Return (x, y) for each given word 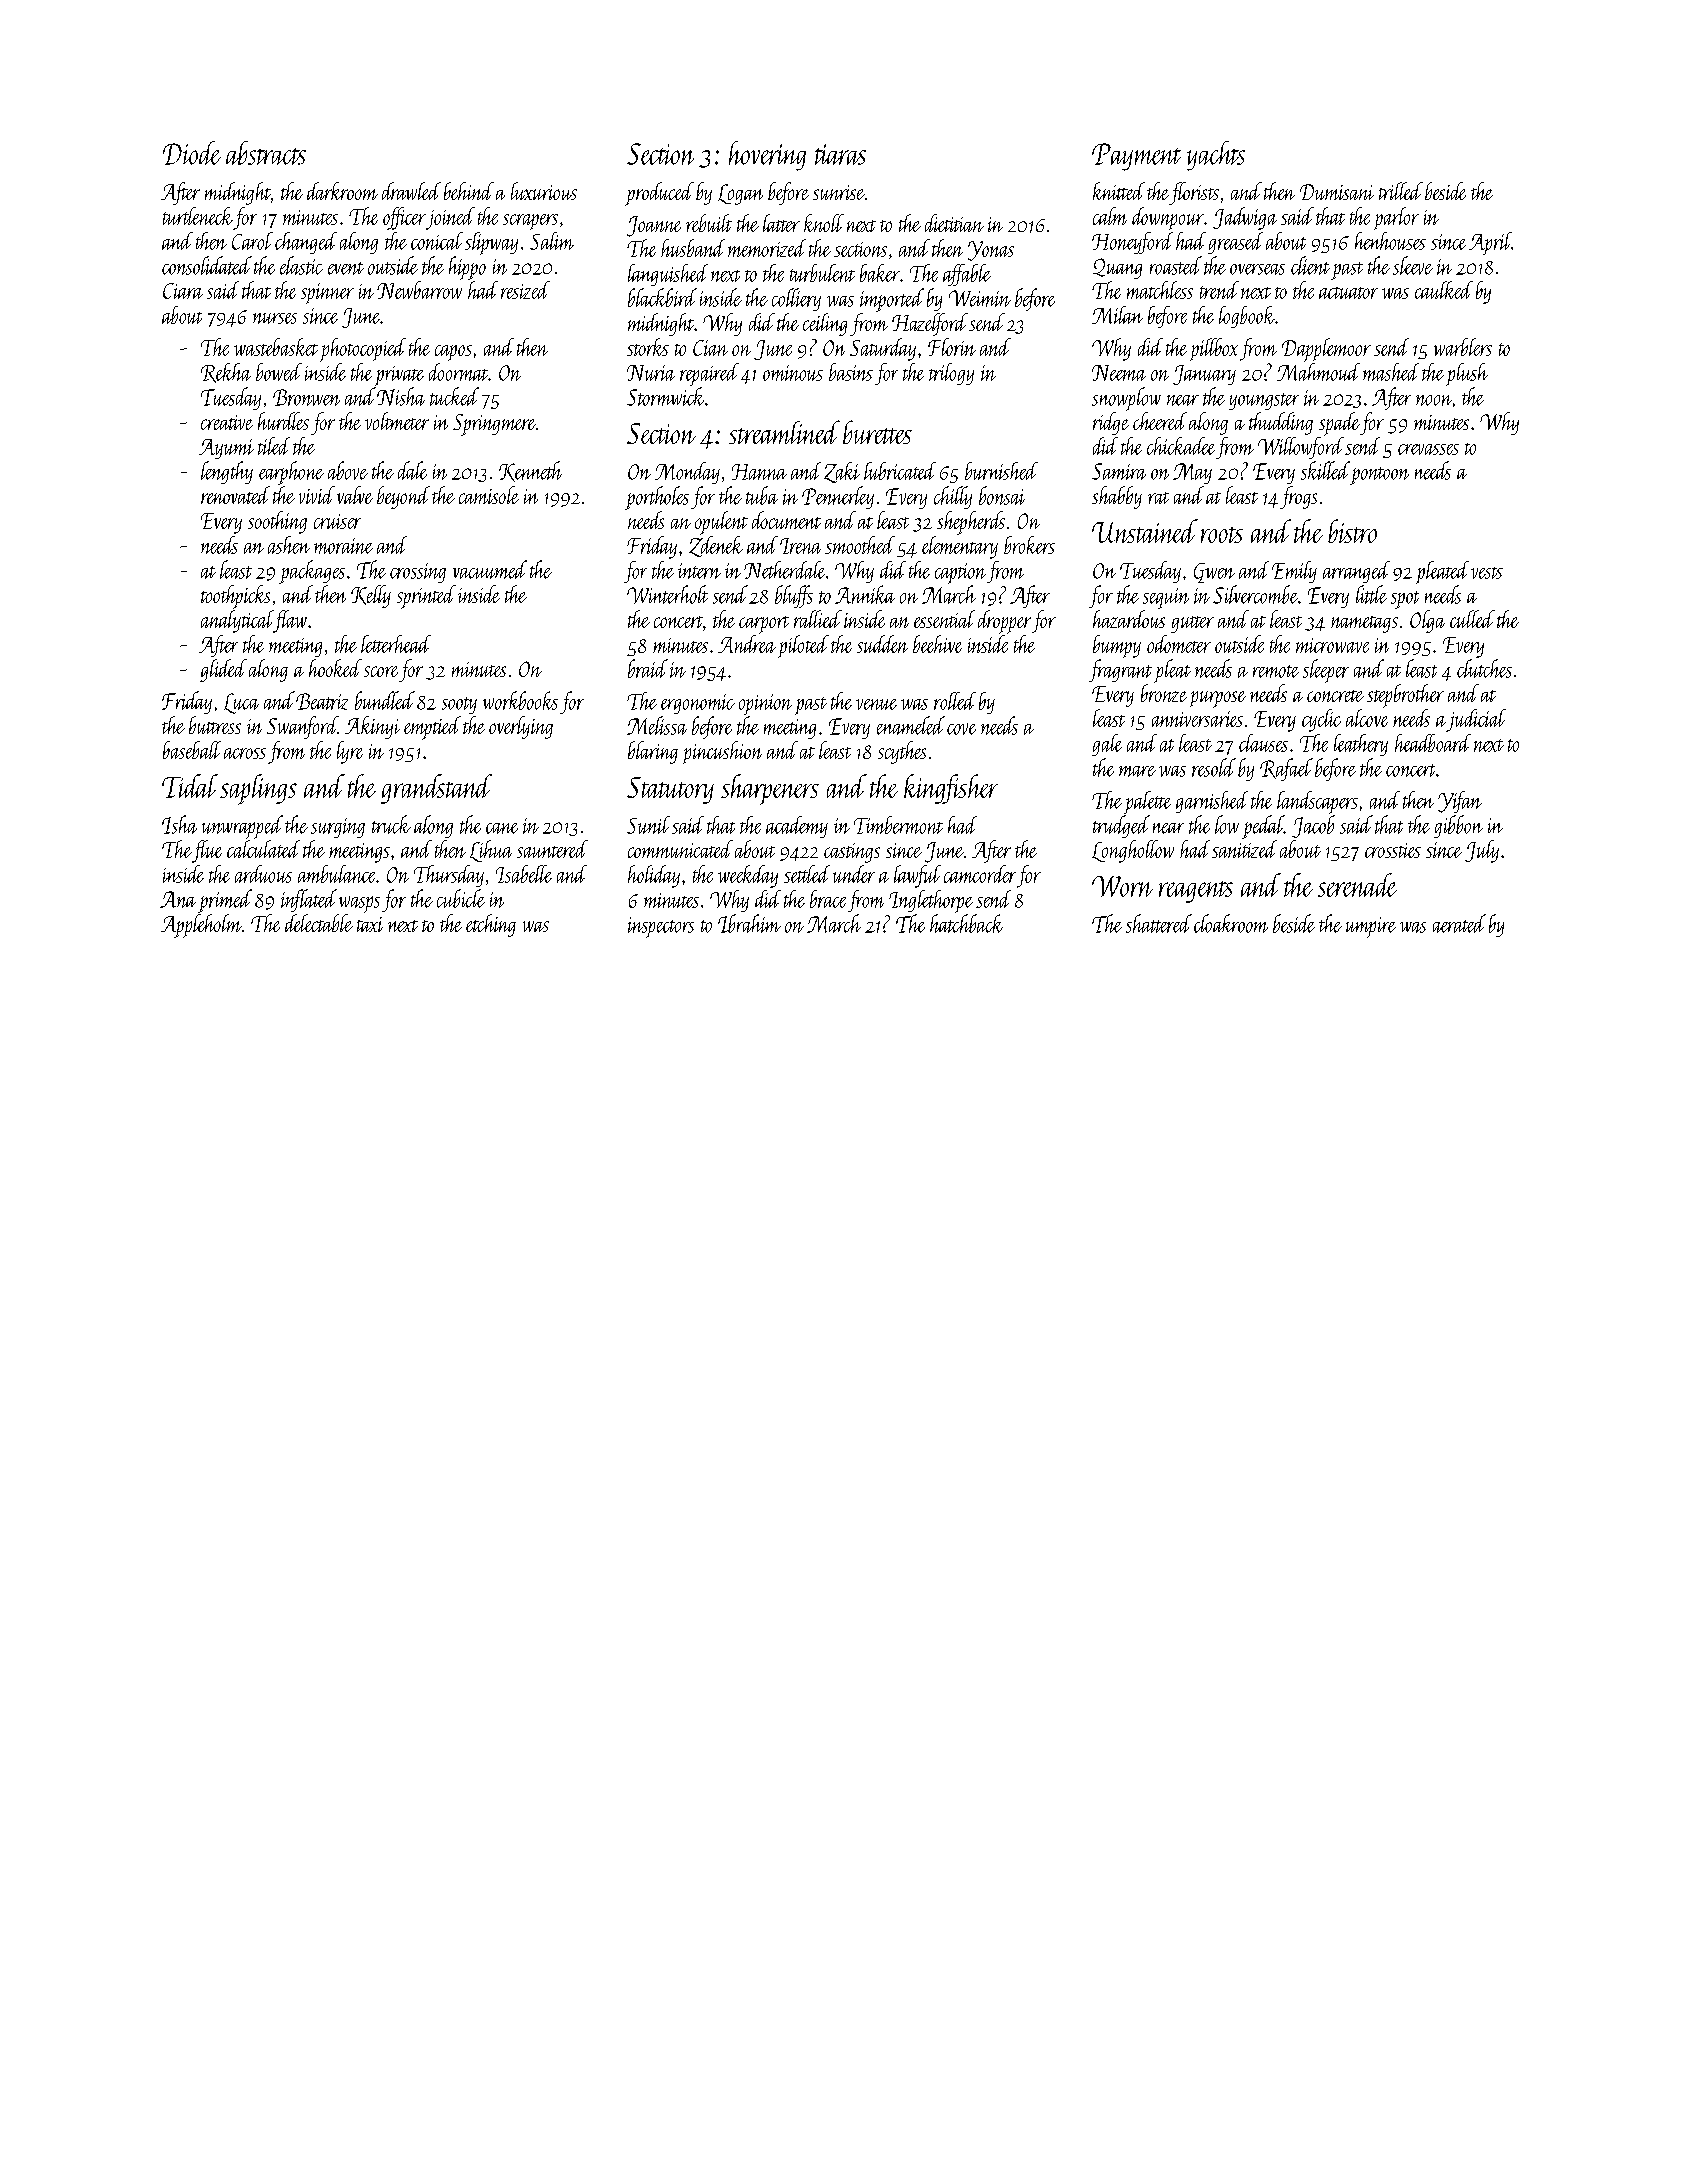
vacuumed (490, 569)
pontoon (1379, 476)
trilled (1401, 191)
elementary (960, 547)
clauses (1263, 743)
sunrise (839, 192)
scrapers (530, 222)
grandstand (436, 789)
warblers (1463, 347)
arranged (1356, 572)
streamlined (784, 432)
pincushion (722, 752)
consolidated (207, 265)
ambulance (336, 874)
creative (227, 422)
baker (880, 273)
